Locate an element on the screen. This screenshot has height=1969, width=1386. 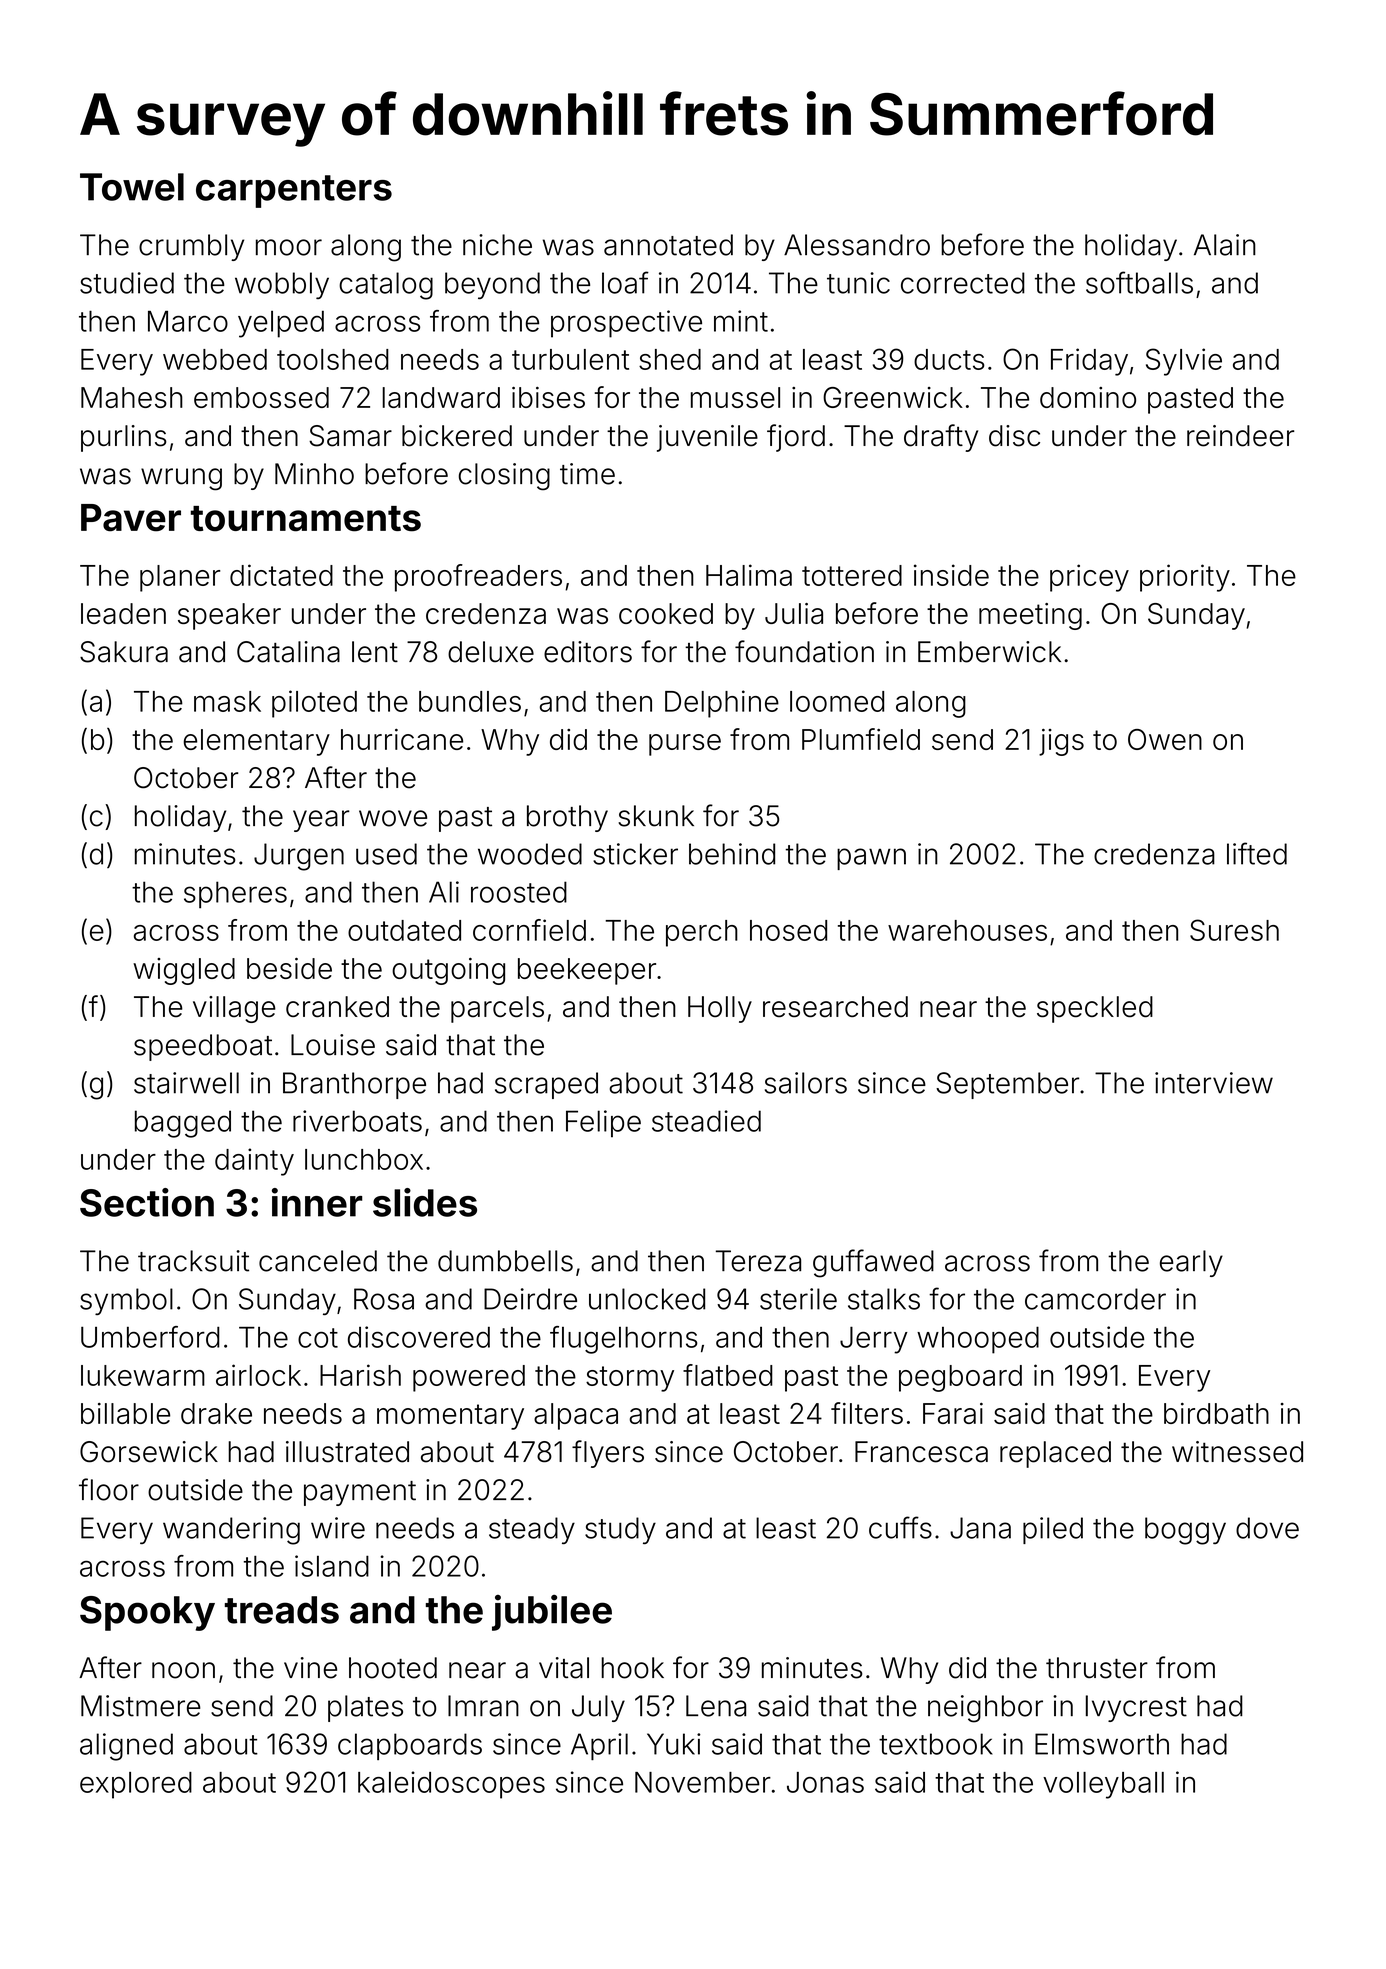
Plumfield is located at coordinates (861, 739).
